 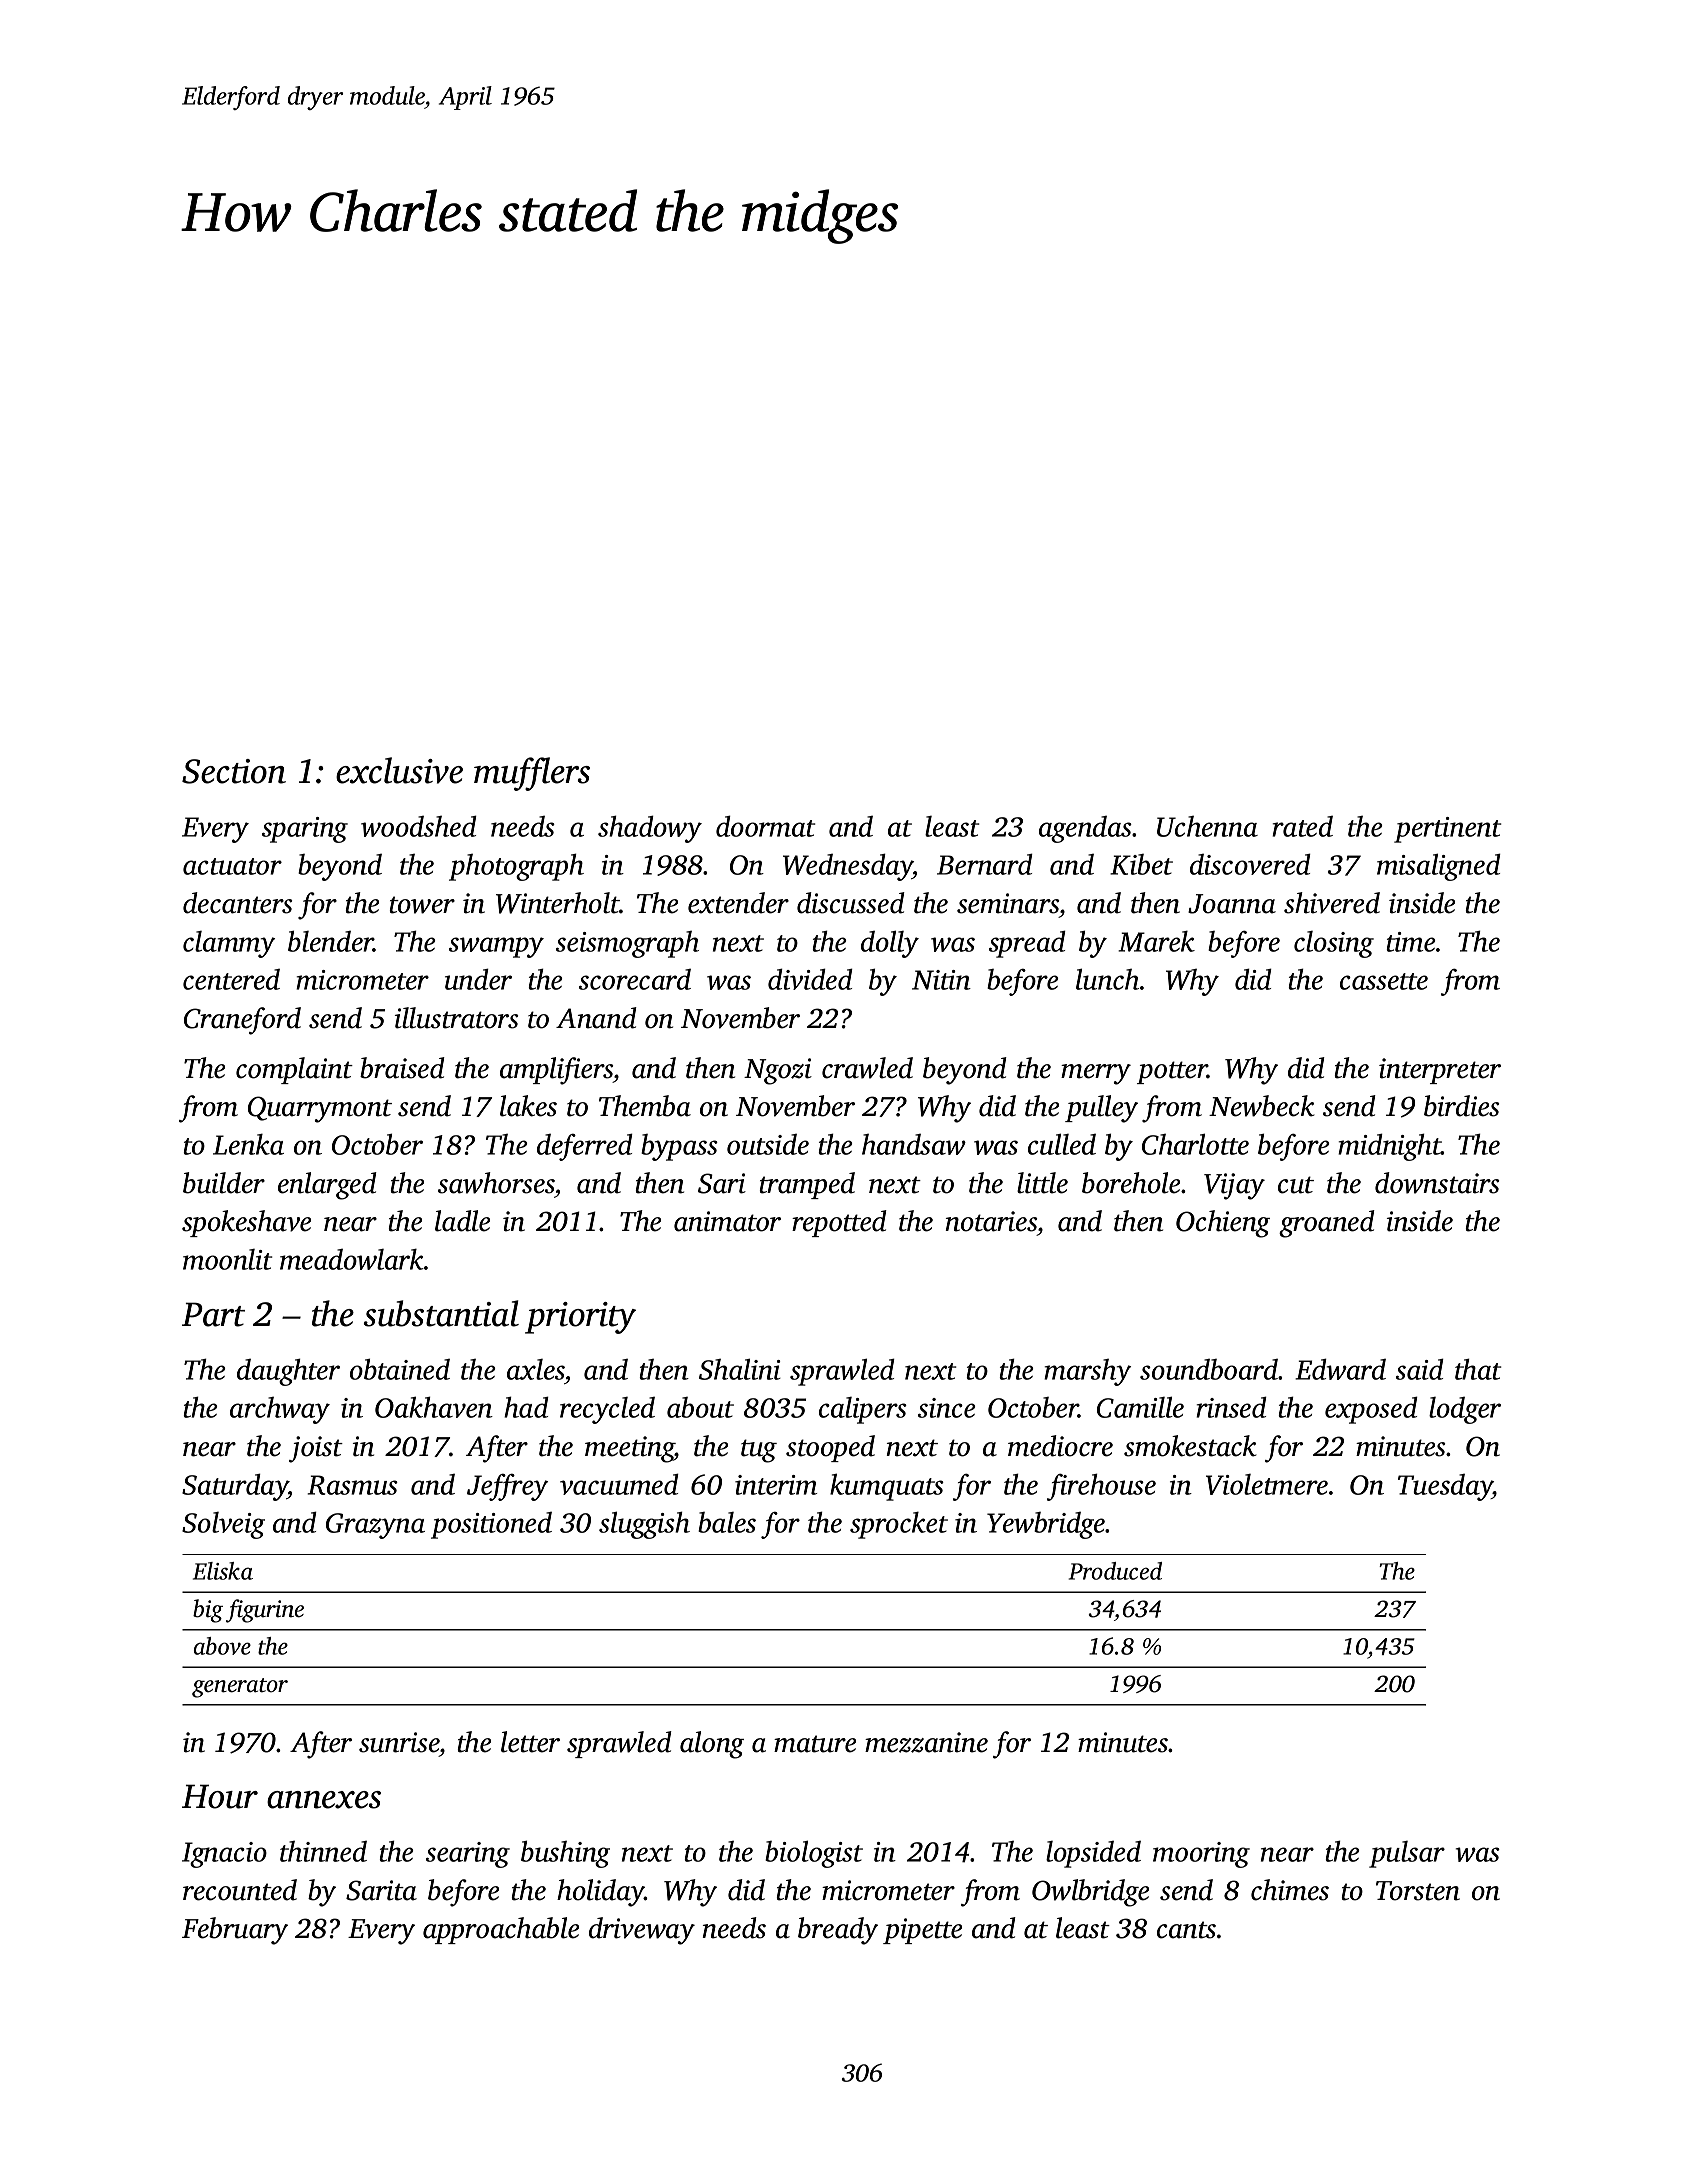 I want to click on daughter, so click(x=288, y=1372).
